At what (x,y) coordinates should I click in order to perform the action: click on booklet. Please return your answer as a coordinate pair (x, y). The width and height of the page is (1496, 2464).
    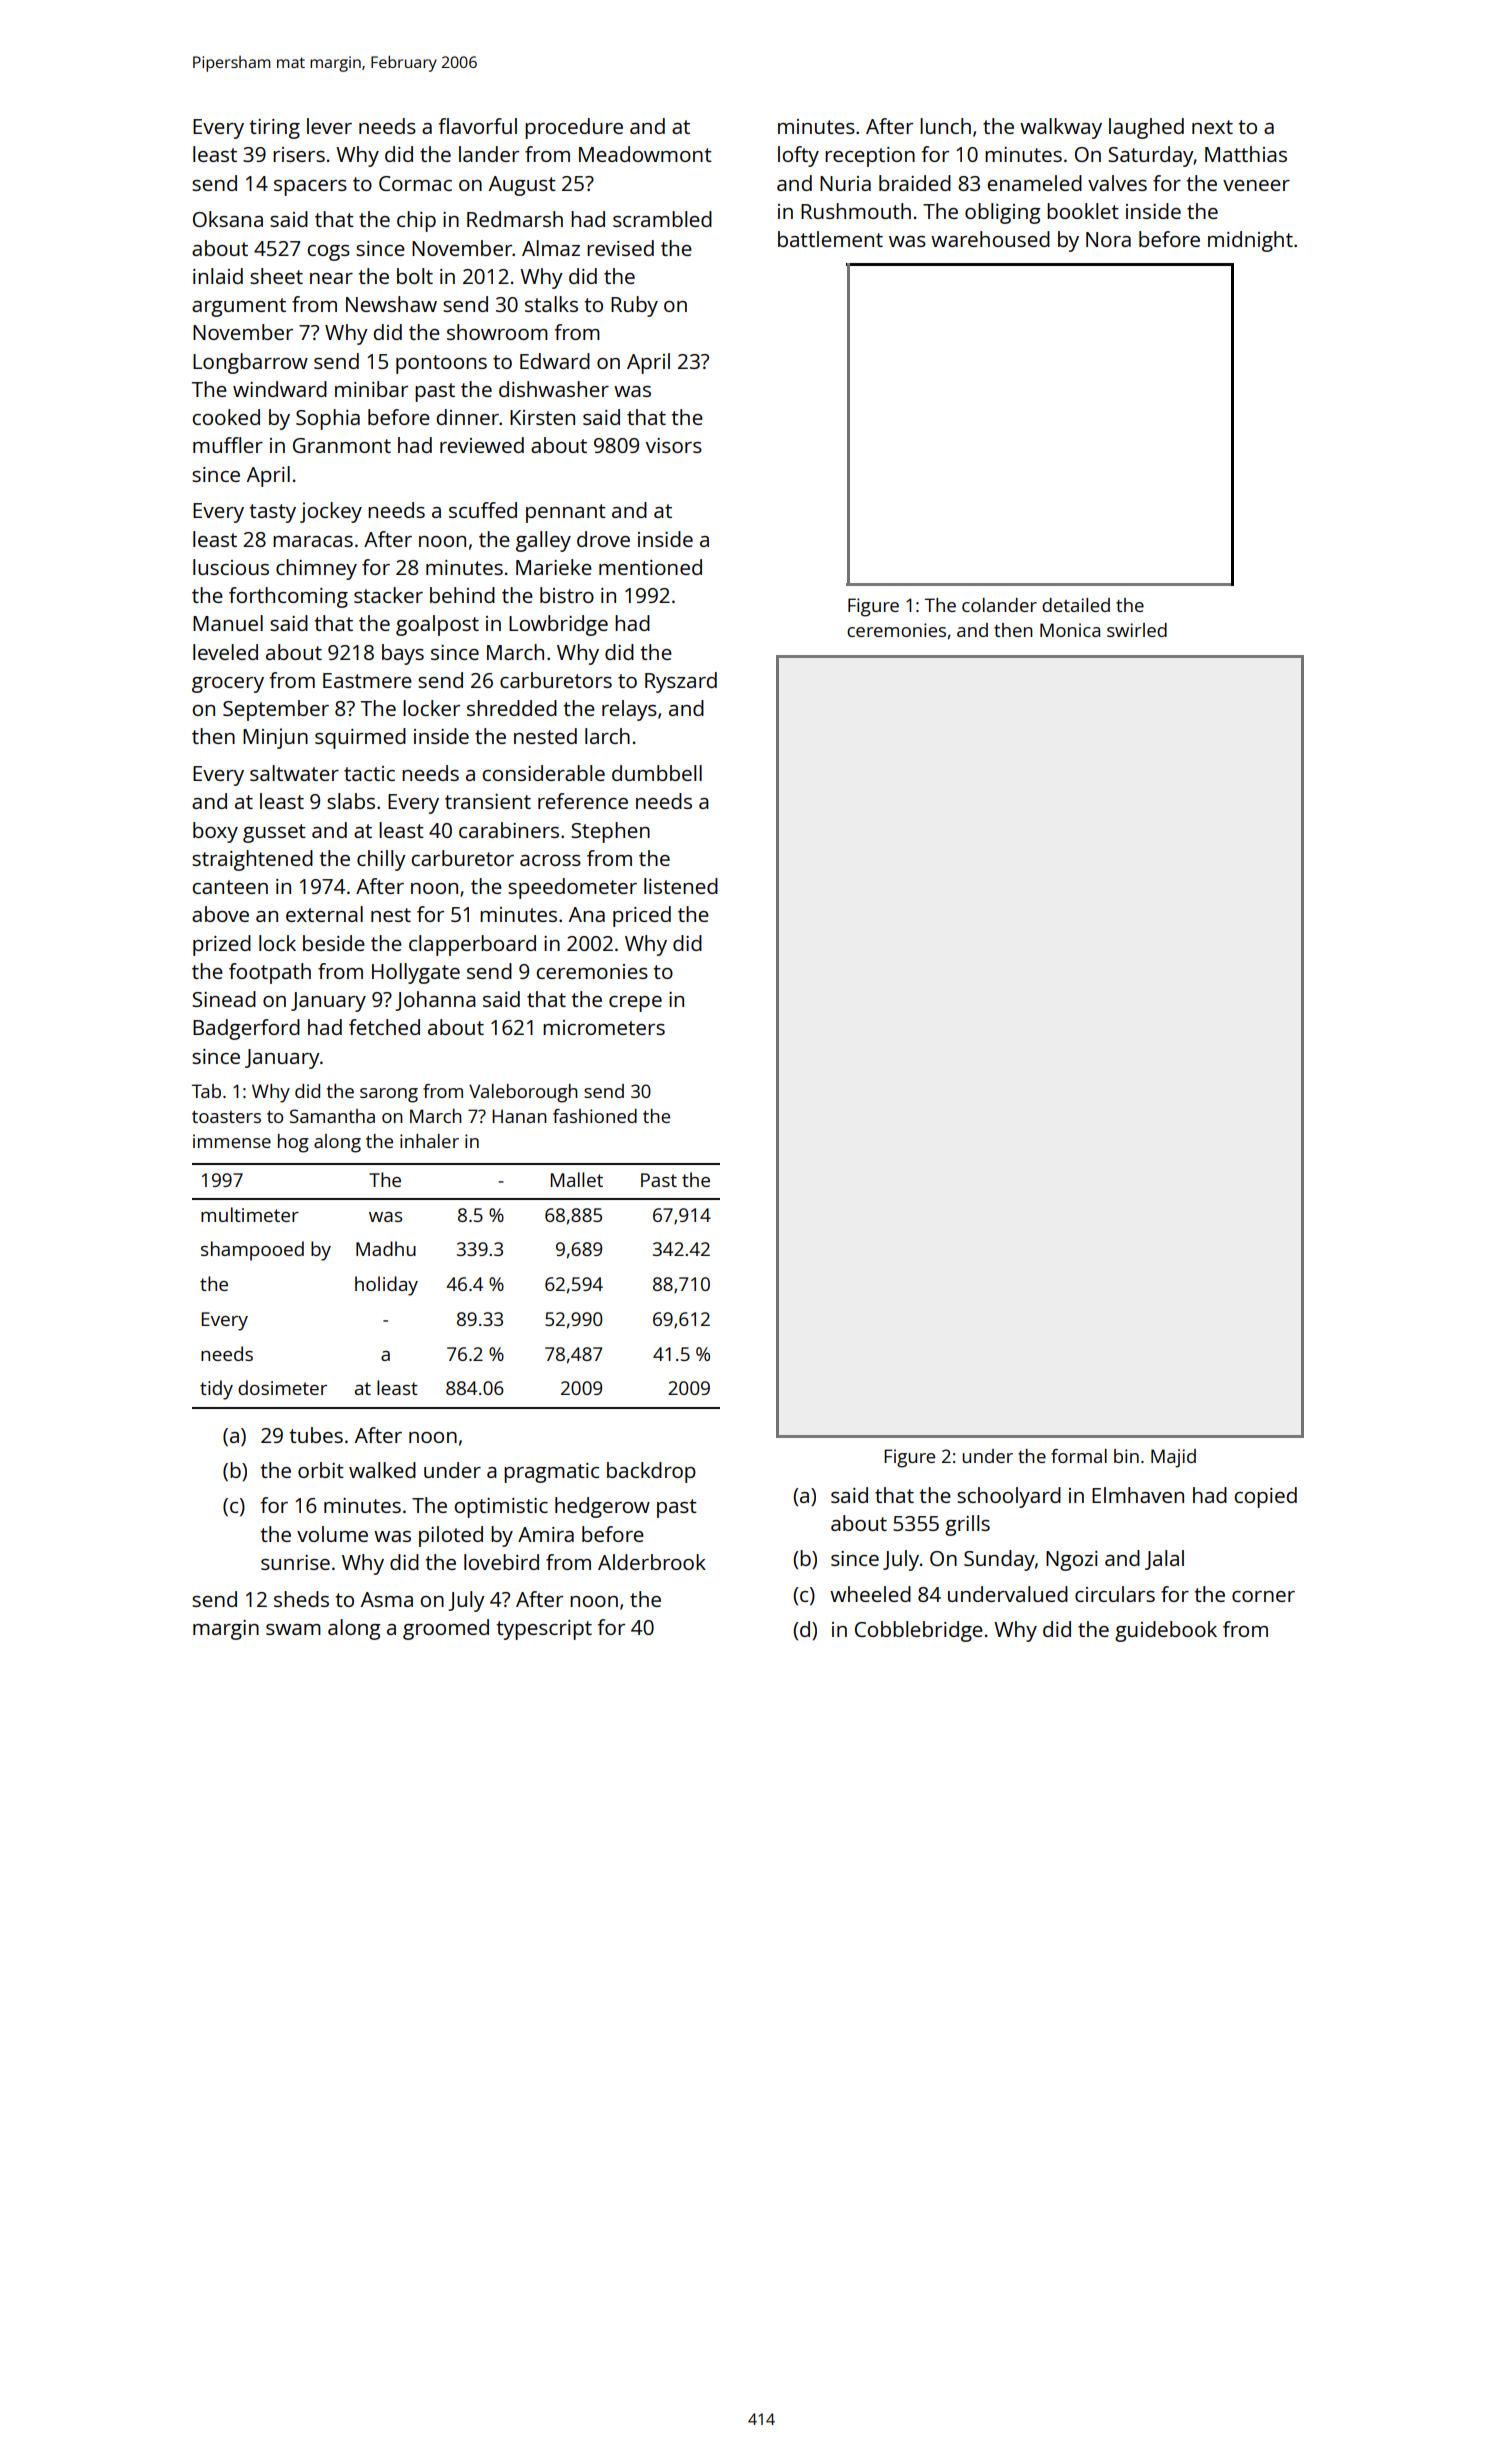
    Looking at the image, I should click on (1083, 211).
